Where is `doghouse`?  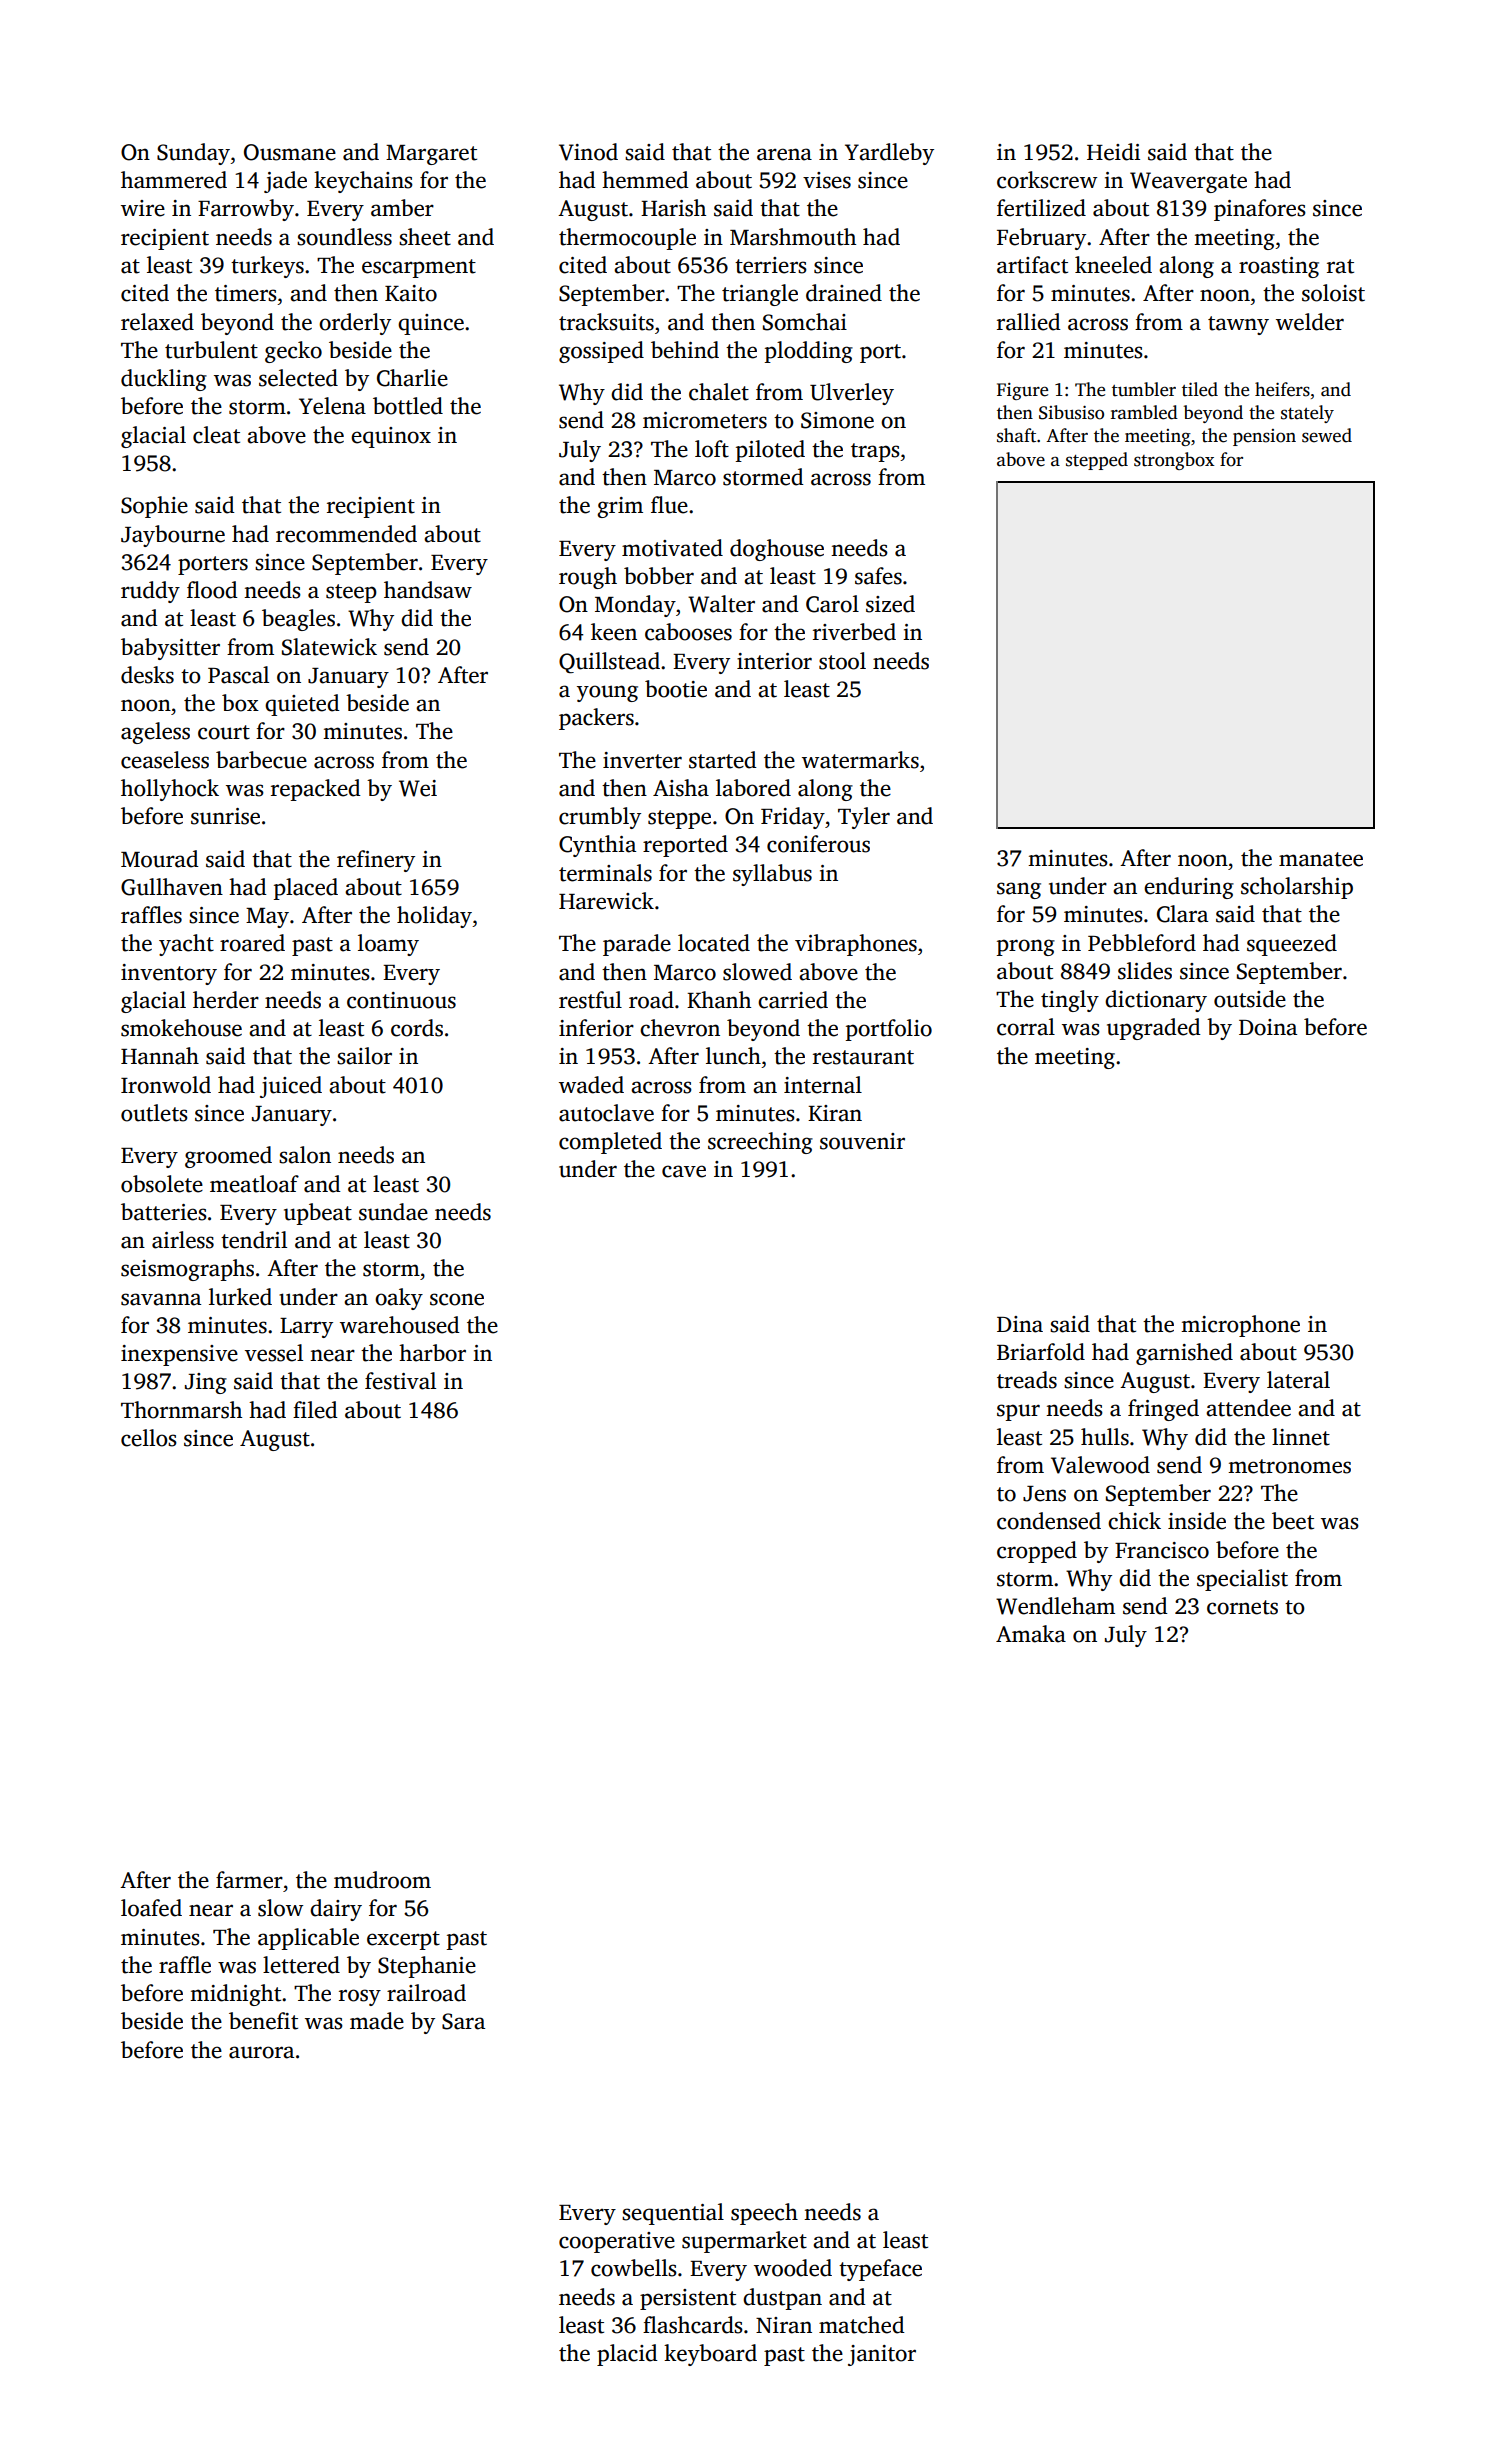 doghouse is located at coordinates (777, 550).
